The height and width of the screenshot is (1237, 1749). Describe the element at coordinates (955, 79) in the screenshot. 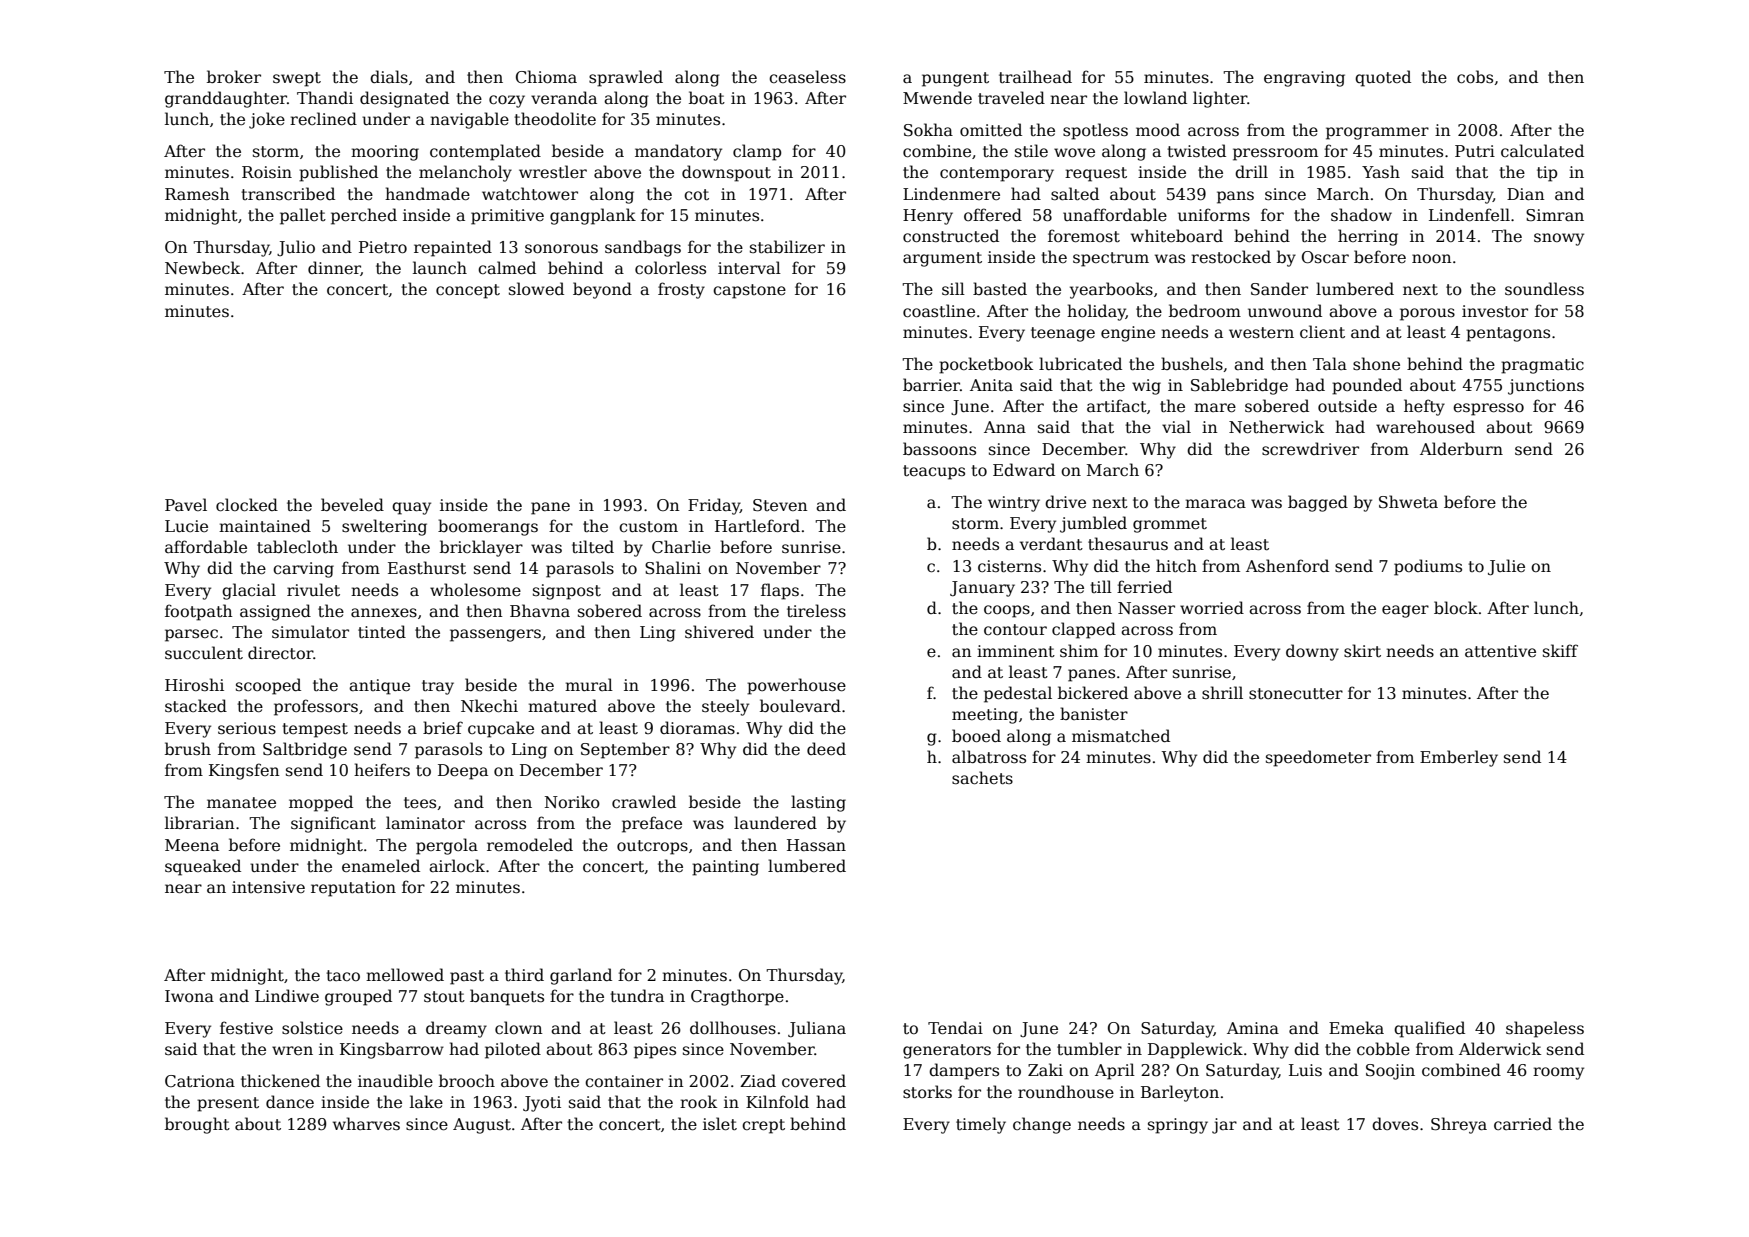

I see `pungent` at that location.
